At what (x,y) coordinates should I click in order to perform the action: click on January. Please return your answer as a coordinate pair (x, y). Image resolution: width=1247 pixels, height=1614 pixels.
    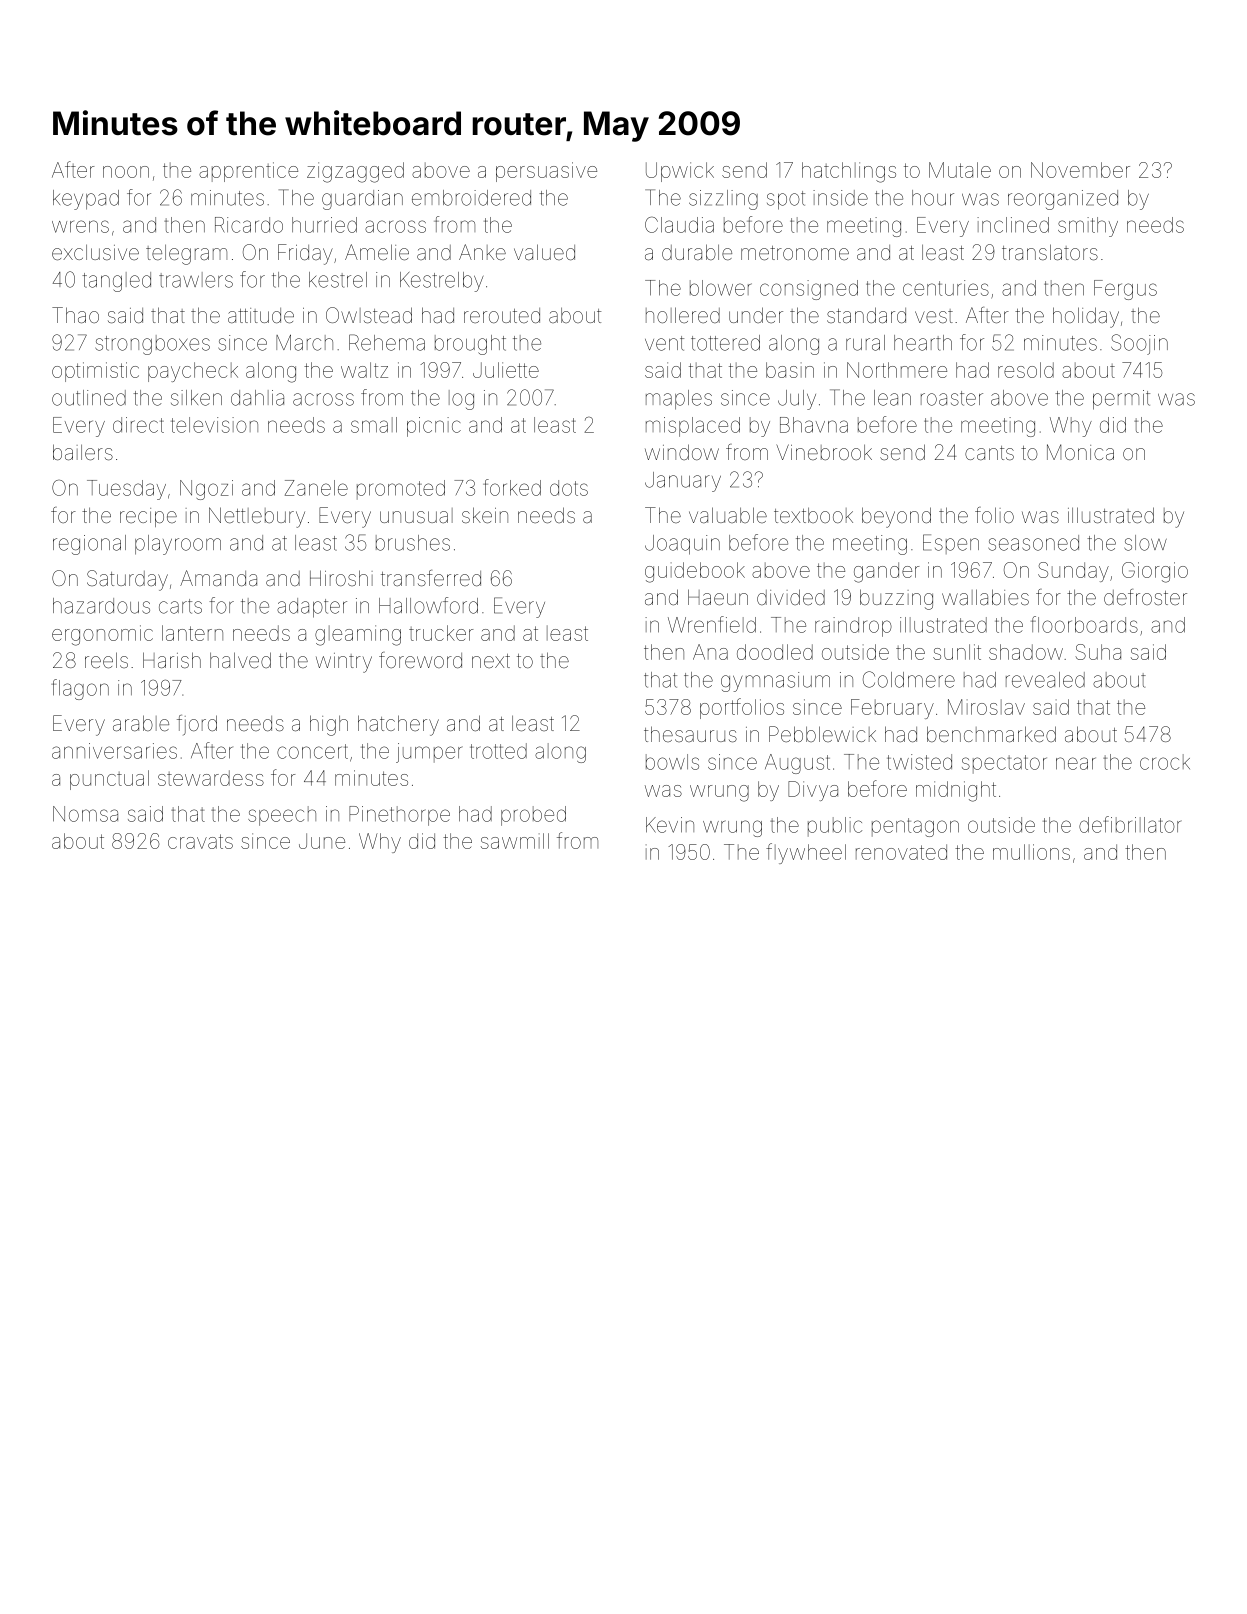
    Looking at the image, I should click on (683, 482).
